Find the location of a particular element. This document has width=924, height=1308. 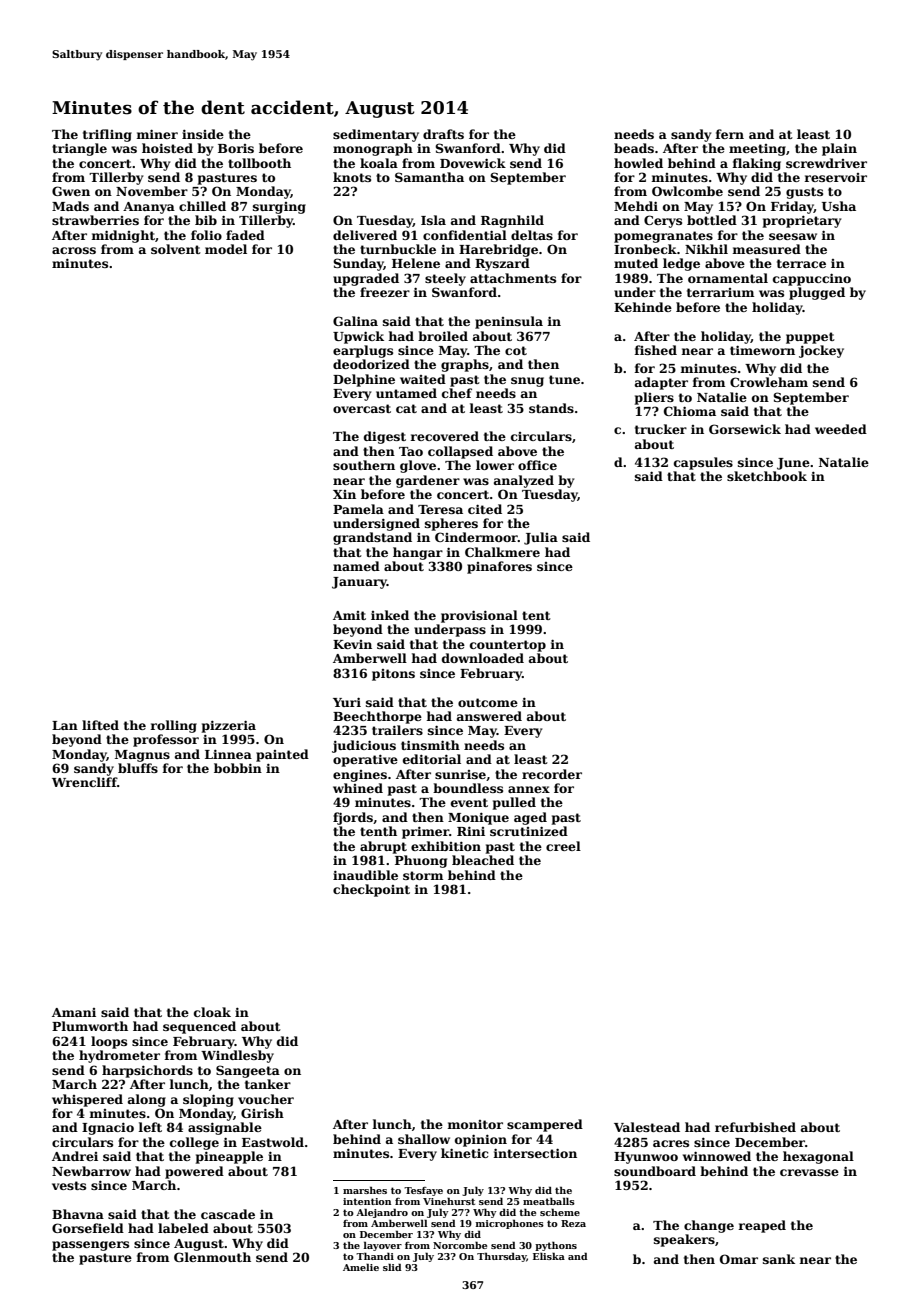

weeded is located at coordinates (841, 429).
